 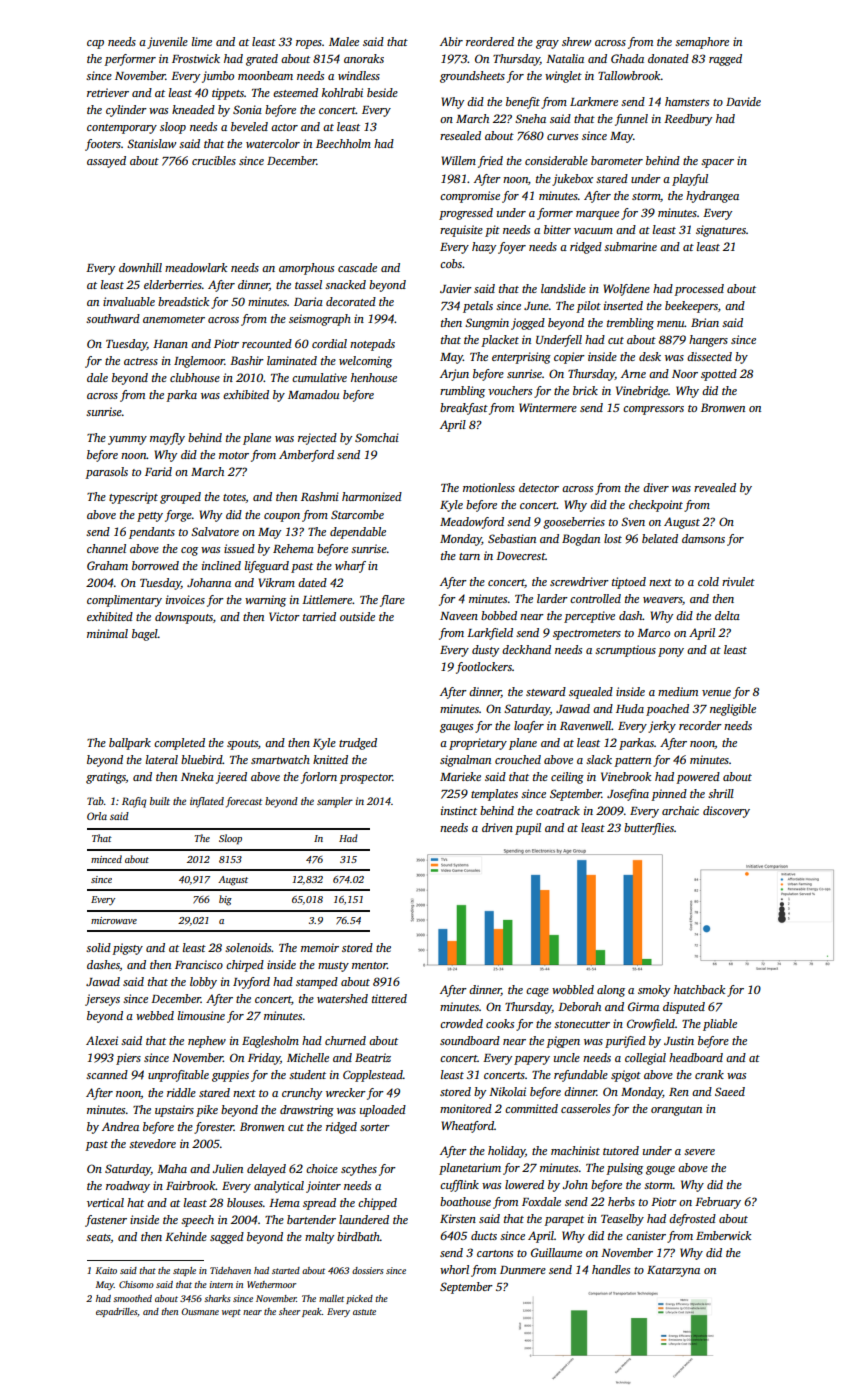 What do you see at coordinates (490, 41) in the screenshot?
I see `reordered` at bounding box center [490, 41].
